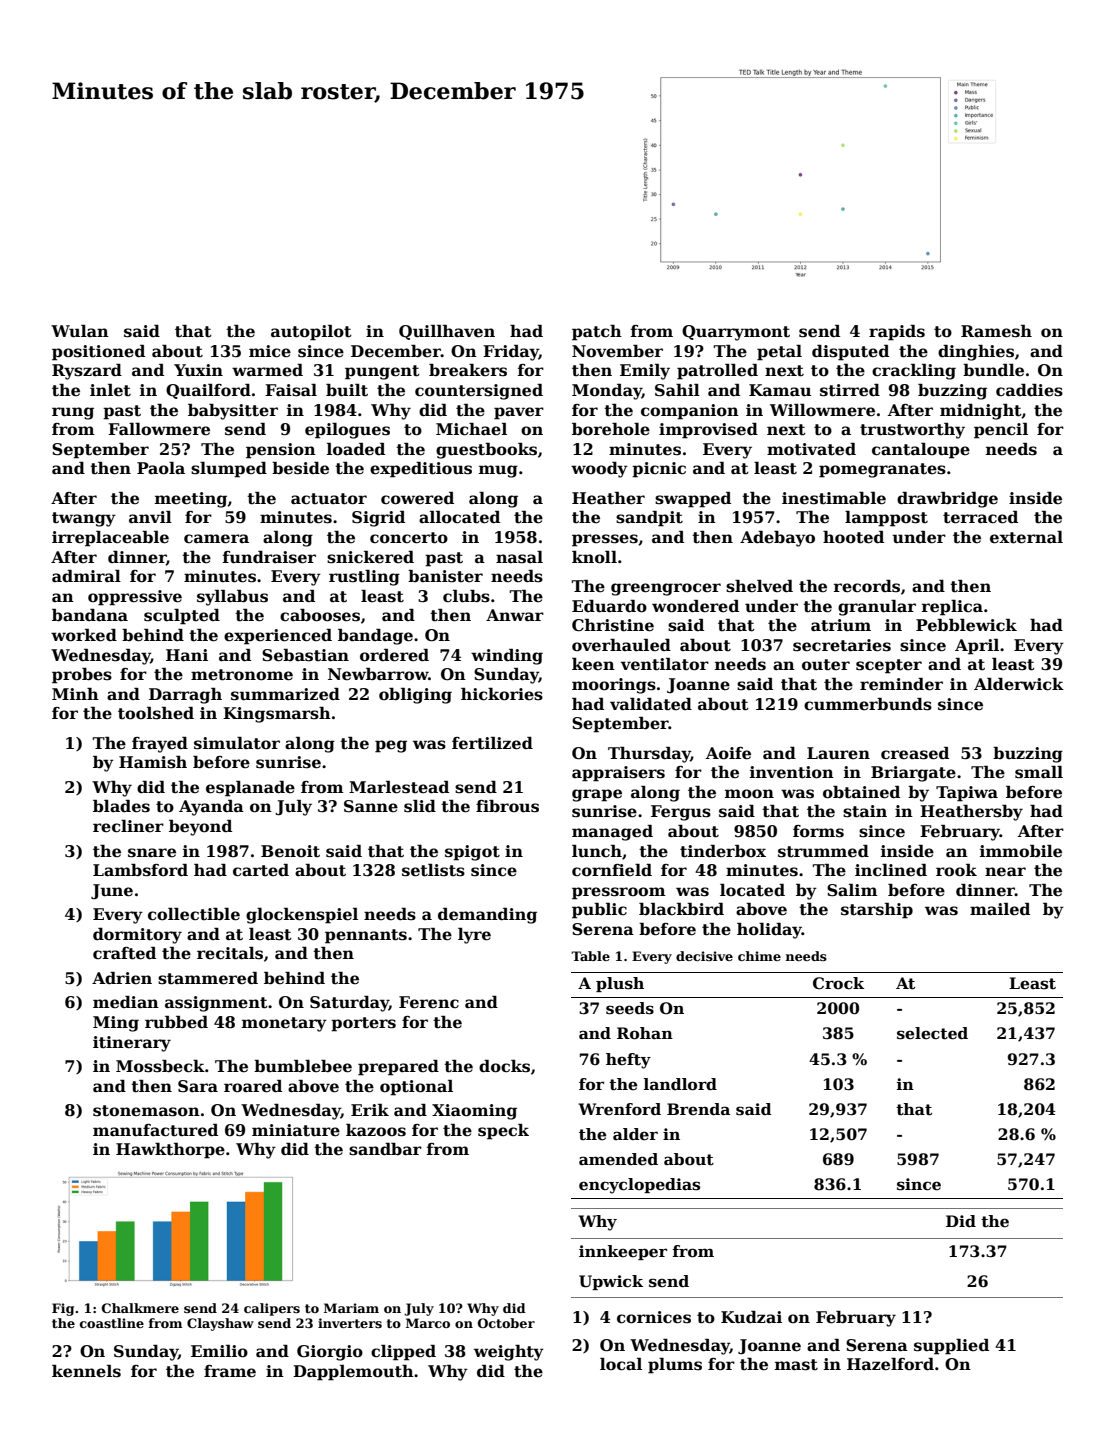 This screenshot has width=1115, height=1442. Describe the element at coordinates (1021, 851) in the screenshot. I see `immobile` at that location.
